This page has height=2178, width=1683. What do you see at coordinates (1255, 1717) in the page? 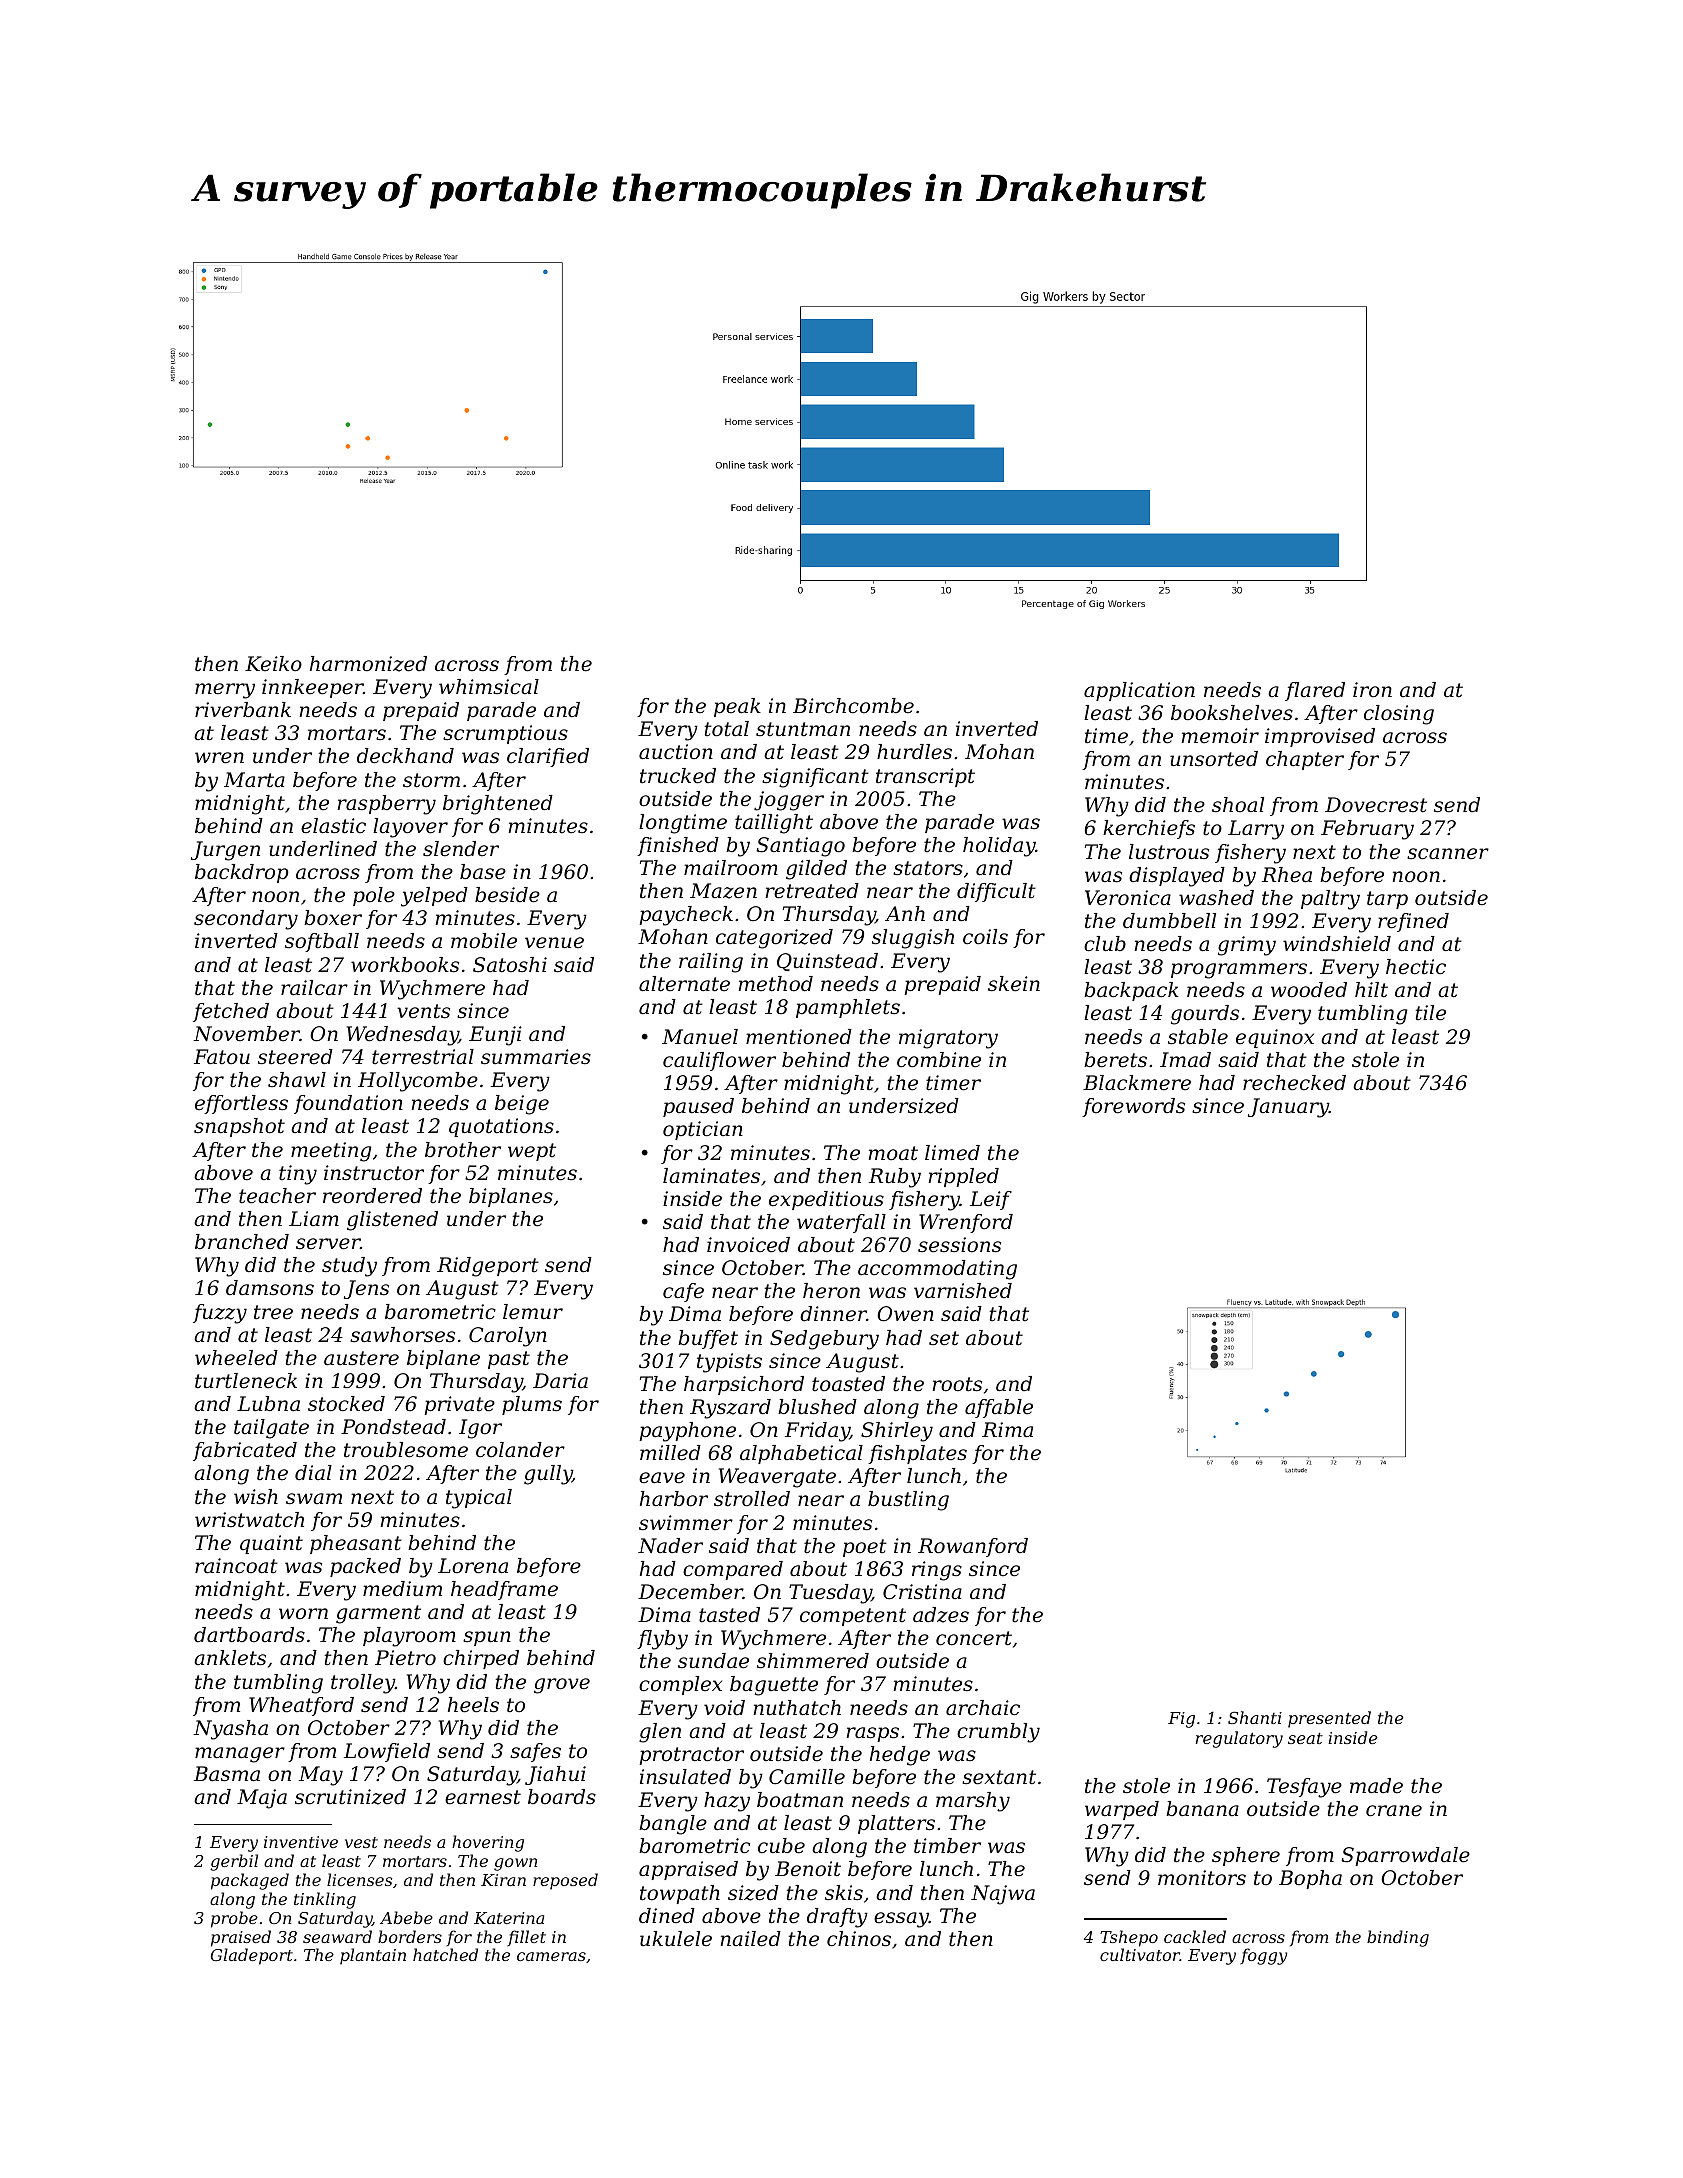
I see `Shanti` at bounding box center [1255, 1717].
